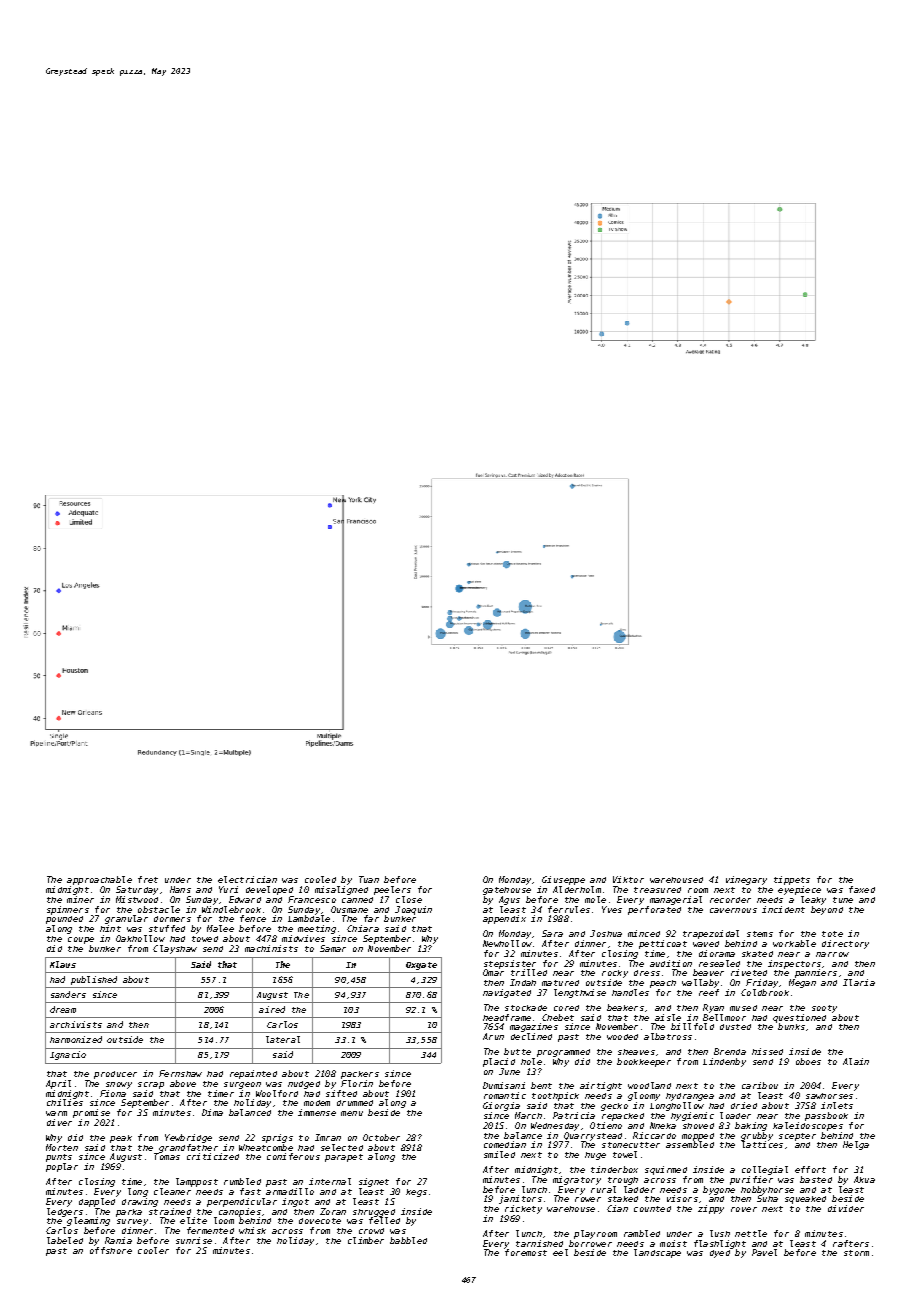 The image size is (924, 1308). I want to click on fermented, so click(210, 1230).
